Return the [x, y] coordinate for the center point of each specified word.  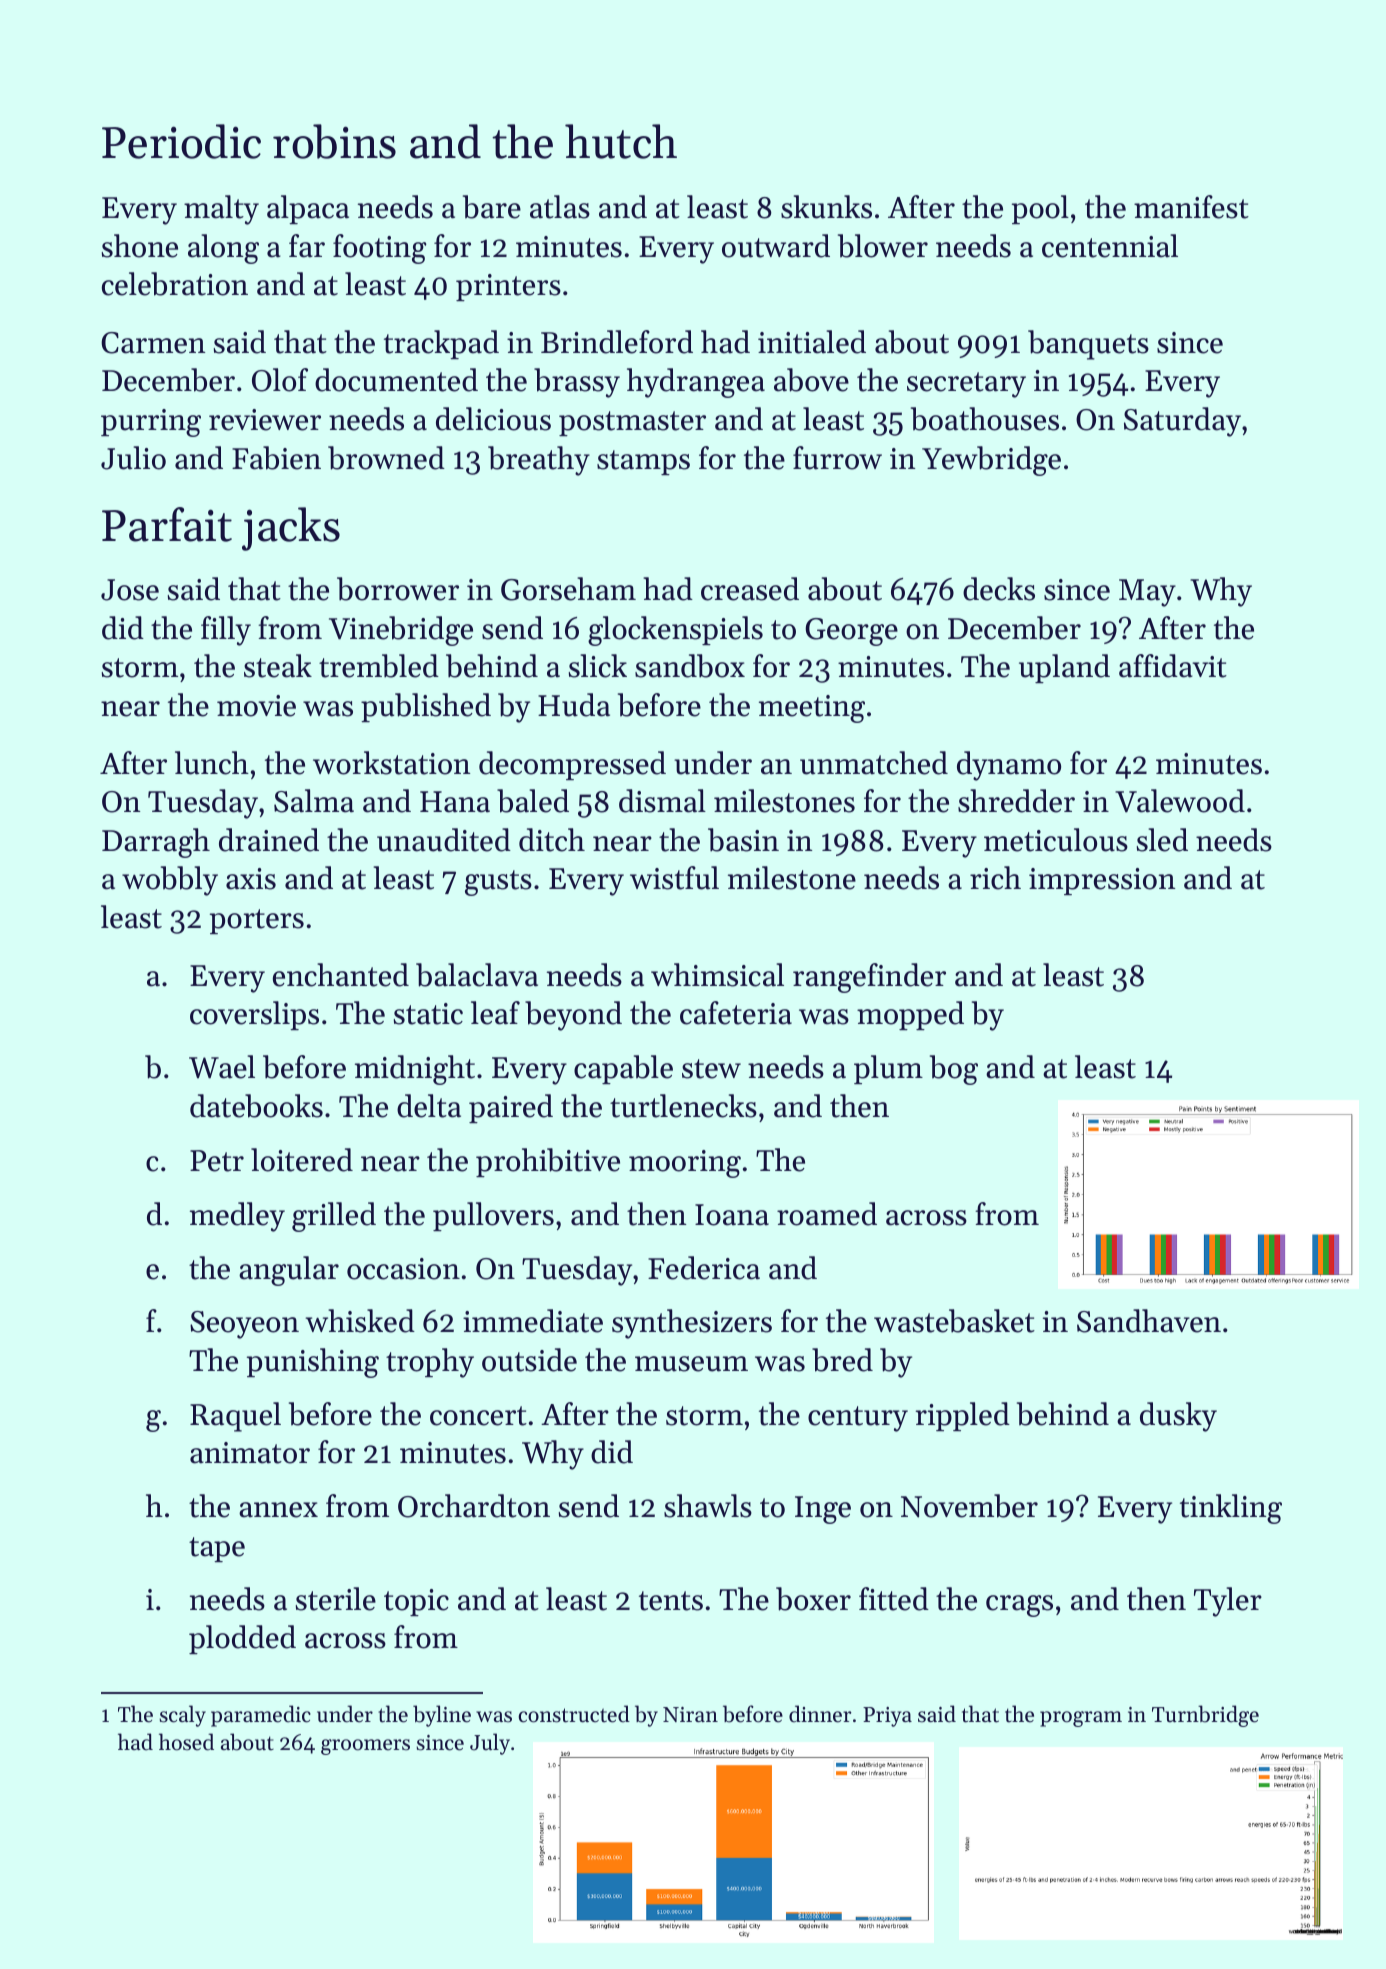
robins [334, 141]
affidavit [1173, 666]
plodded [242, 1639]
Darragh [156, 843]
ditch [552, 840]
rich [995, 878]
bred [842, 1360]
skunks [826, 207]
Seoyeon [244, 1325]
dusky [1178, 1417]
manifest [1191, 207]
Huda [574, 705]
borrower [398, 589]
